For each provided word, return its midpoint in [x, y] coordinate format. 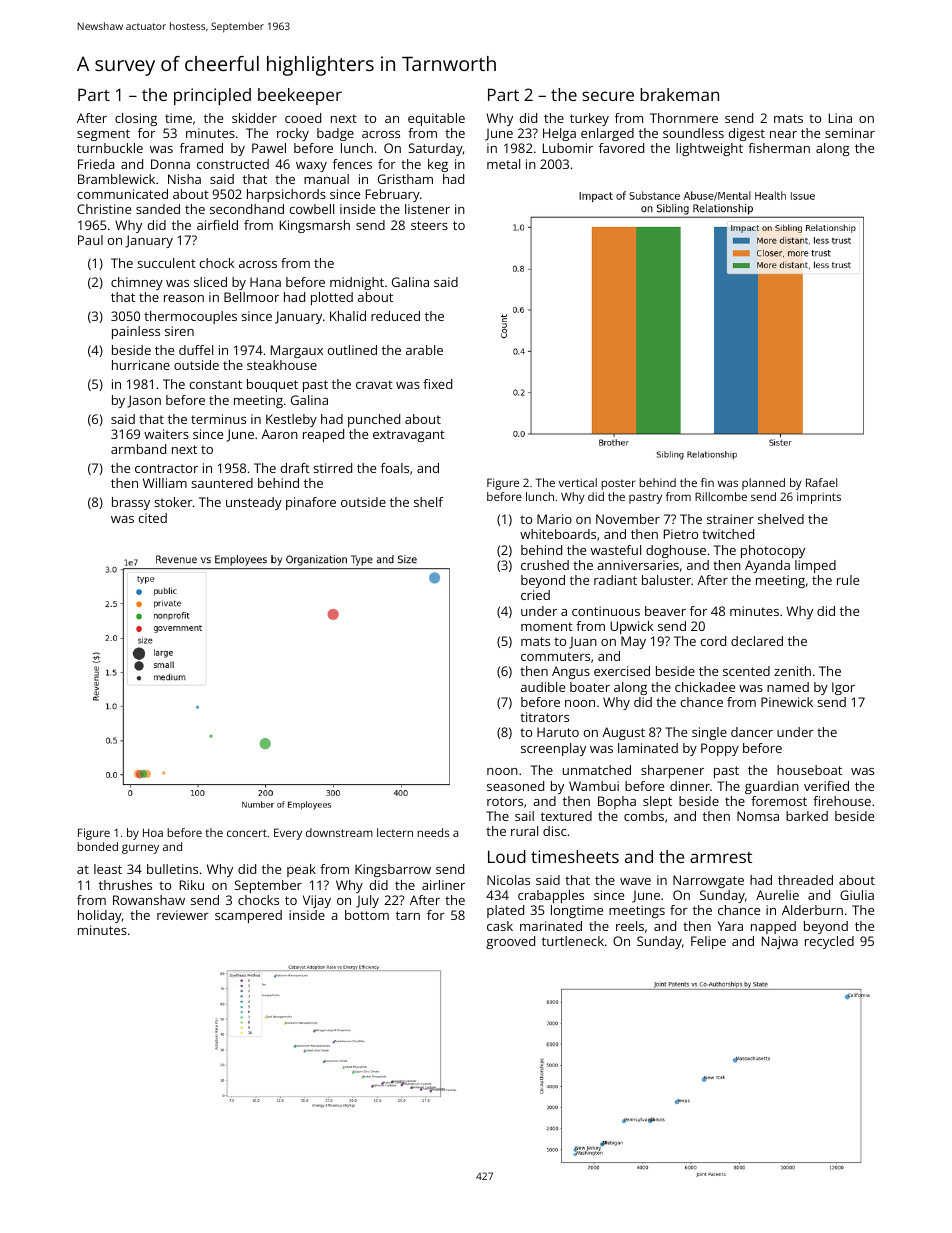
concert [247, 833]
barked [807, 816]
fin [707, 482]
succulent [167, 263]
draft [295, 468]
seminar [850, 133]
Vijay [317, 901]
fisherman [779, 148]
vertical [578, 482]
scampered [248, 916]
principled [212, 96]
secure [608, 96]
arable [424, 350]
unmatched [597, 770]
